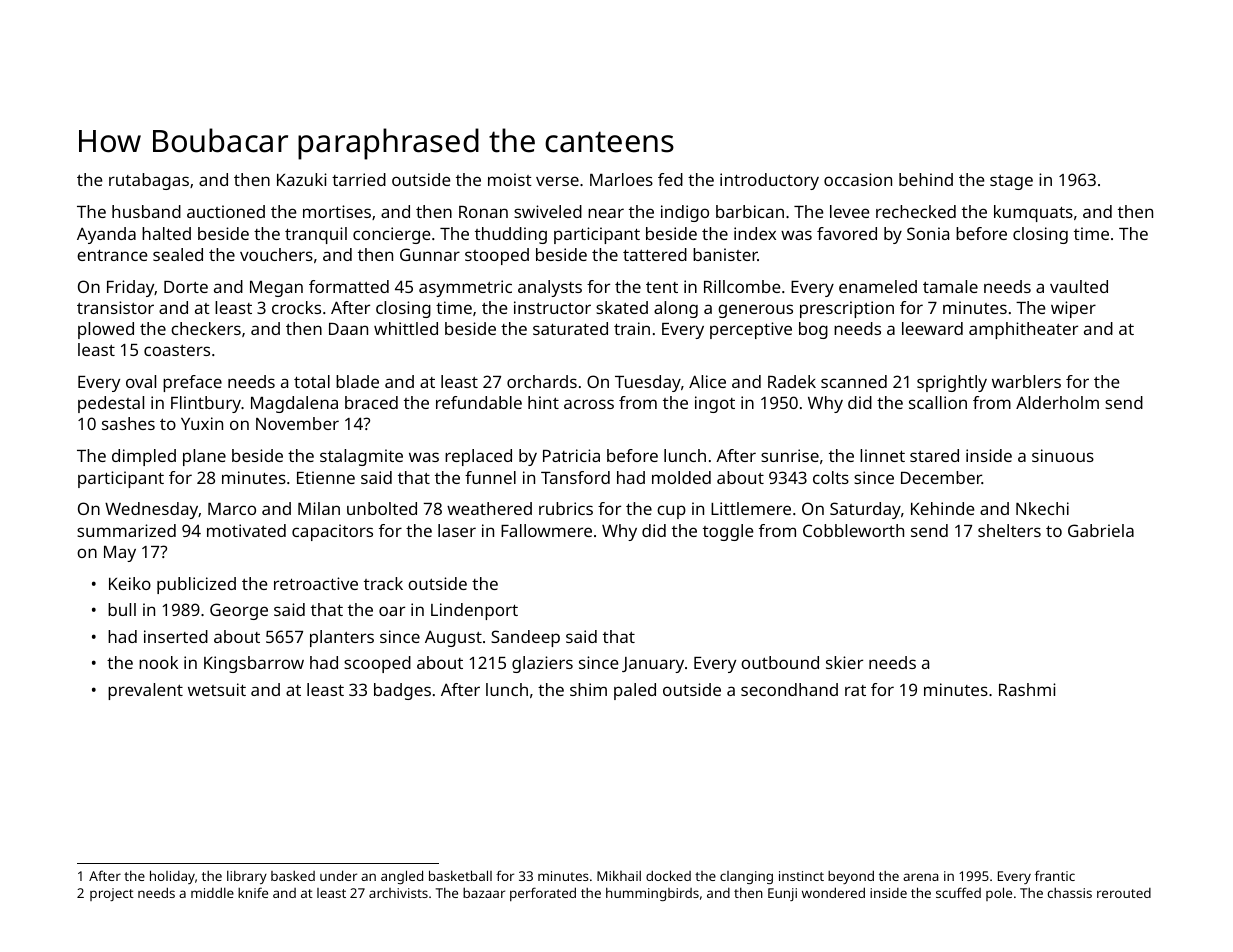  I want to click on bull, so click(122, 609).
